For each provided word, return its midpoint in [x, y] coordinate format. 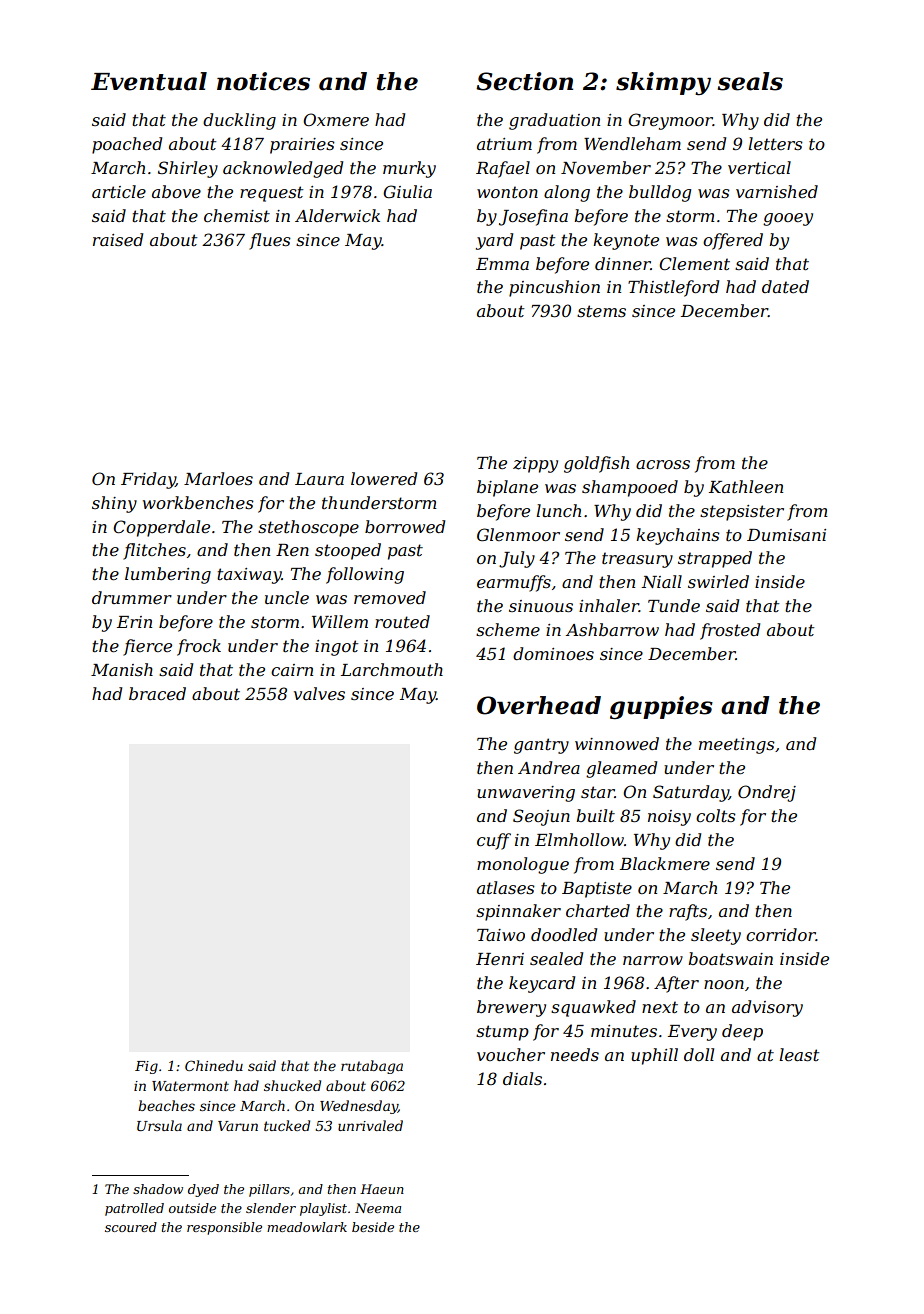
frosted [730, 631]
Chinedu [214, 1065]
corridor [781, 934]
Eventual [149, 81]
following [365, 575]
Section [524, 81]
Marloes [218, 478]
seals [750, 81]
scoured [131, 1227]
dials [522, 1078]
